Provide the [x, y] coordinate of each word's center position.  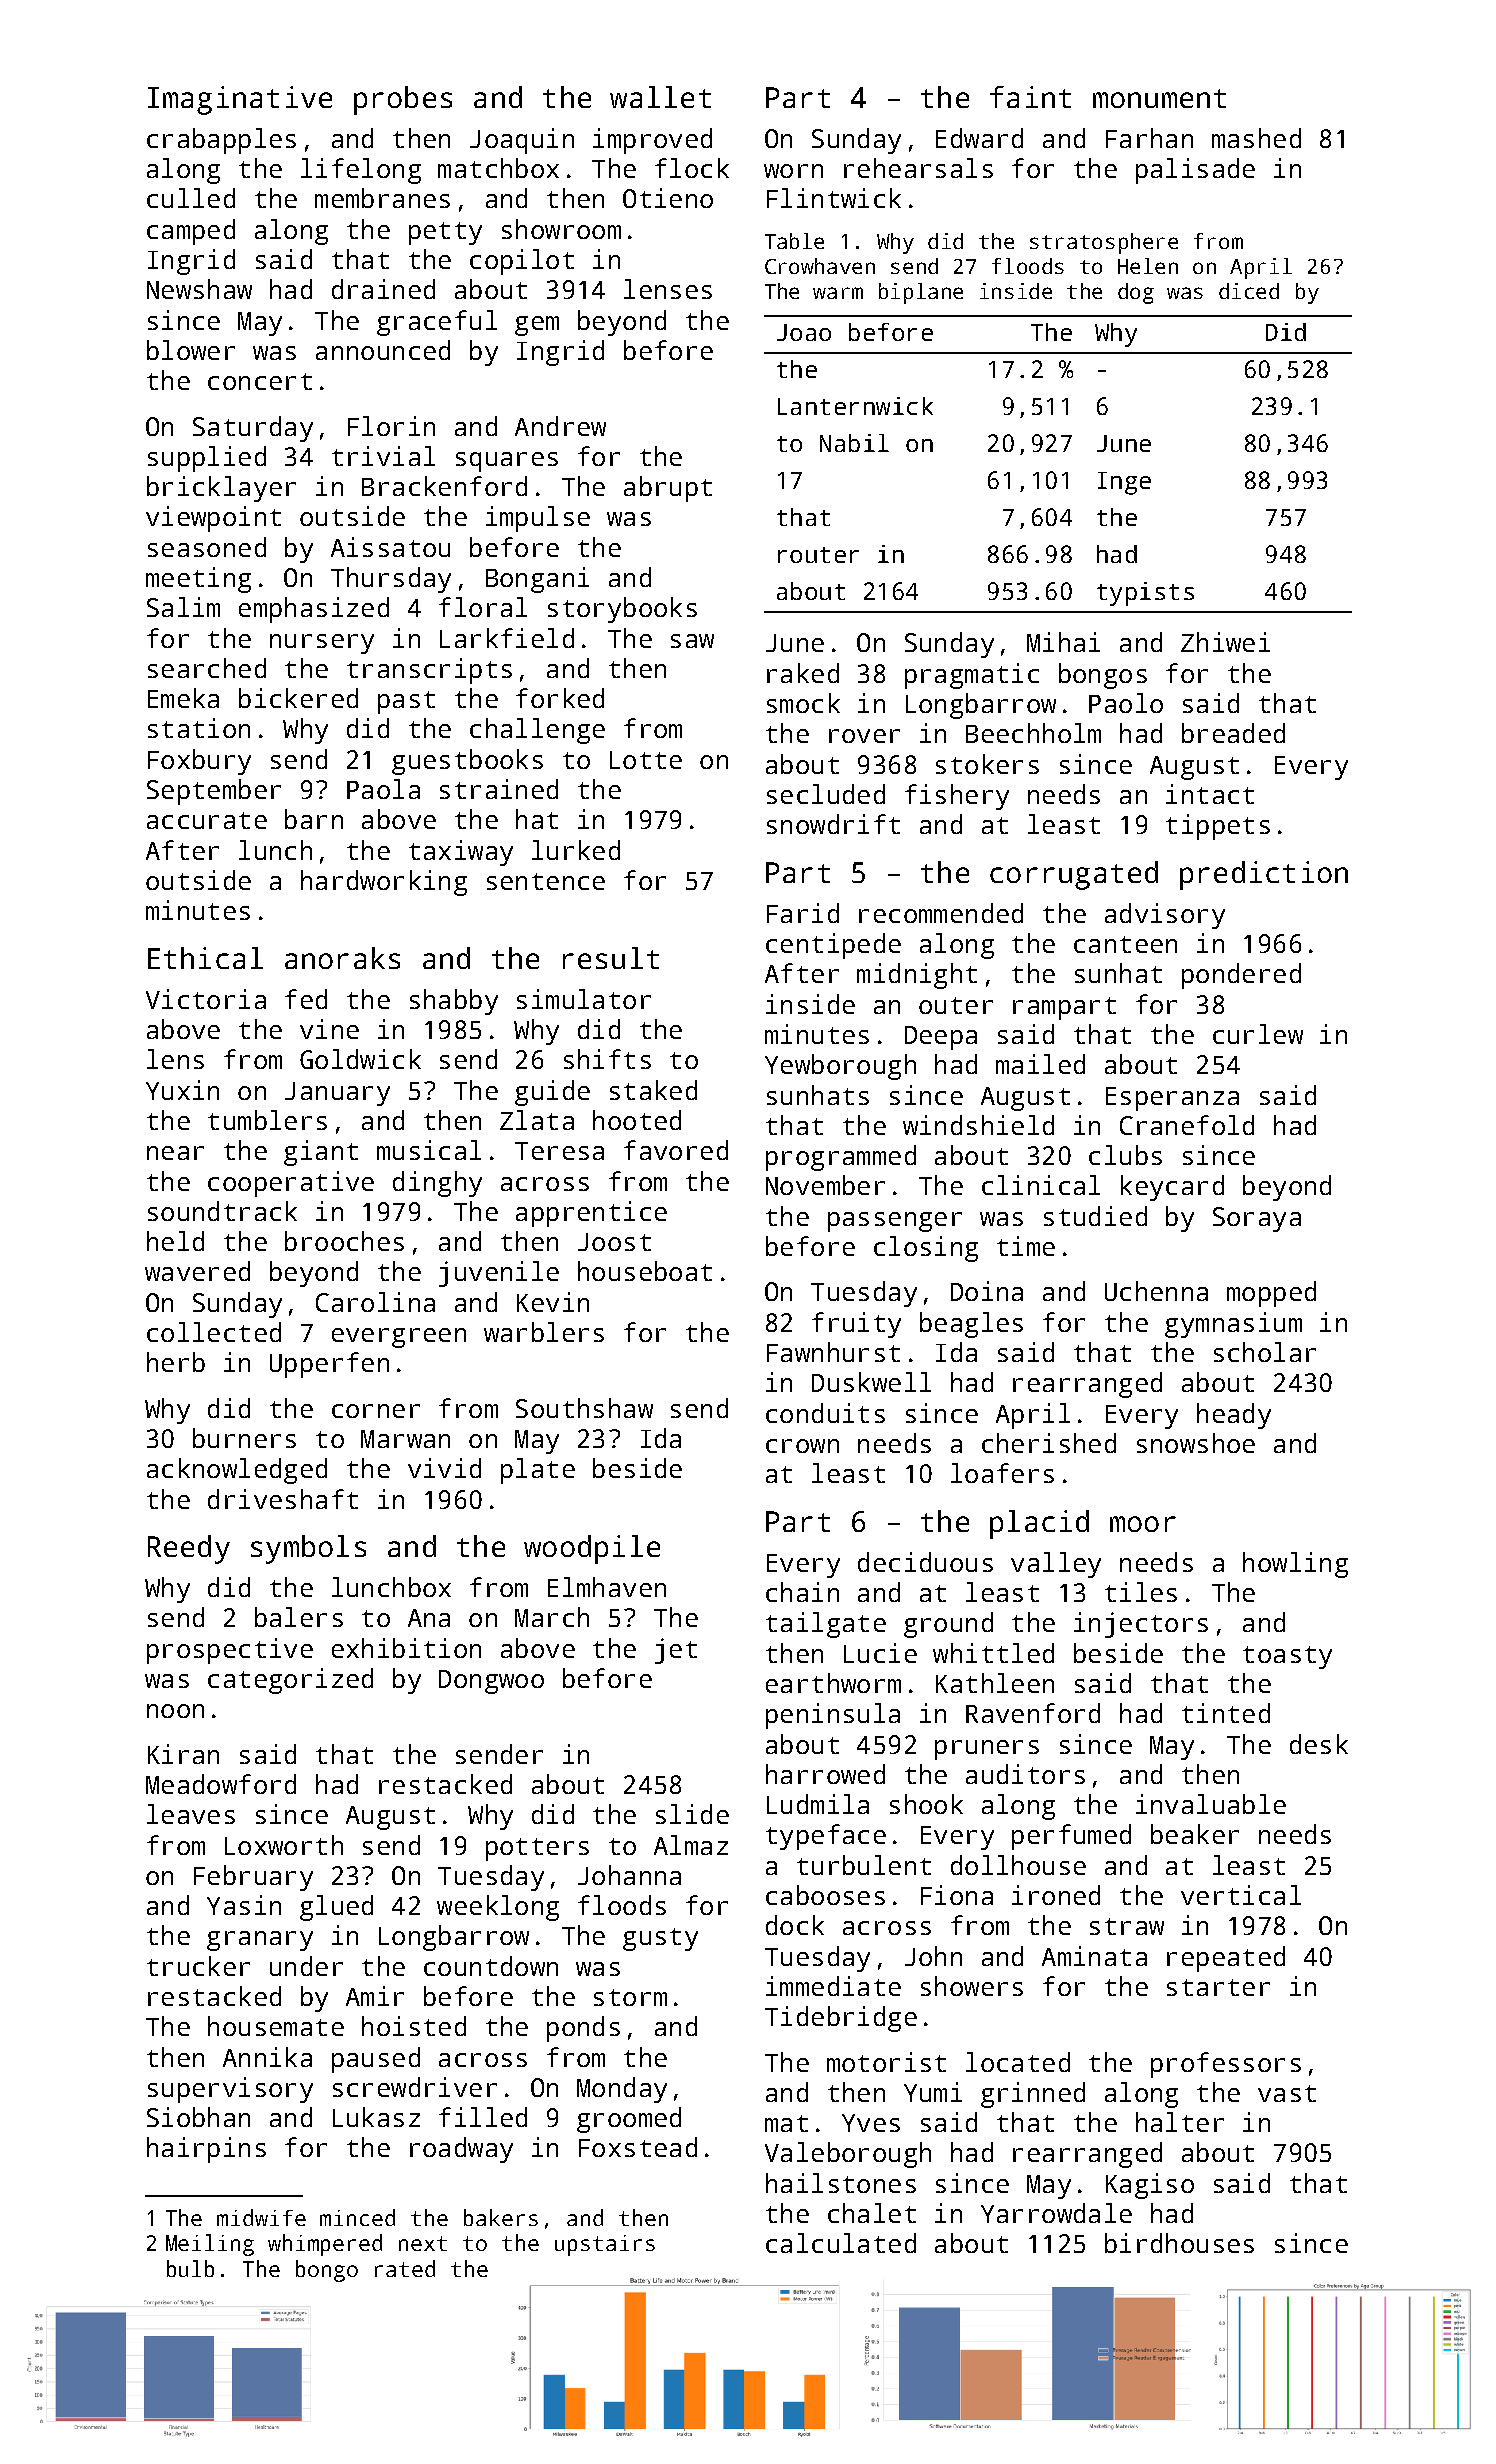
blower [191, 350]
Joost [614, 1242]
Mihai [1063, 642]
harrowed [825, 1774]
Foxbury [199, 762]
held [175, 1241]
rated [405, 2268]
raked [803, 673]
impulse [538, 519]
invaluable [1211, 1804]
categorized [290, 1681]
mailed [1040, 1064]
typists [1145, 594]
